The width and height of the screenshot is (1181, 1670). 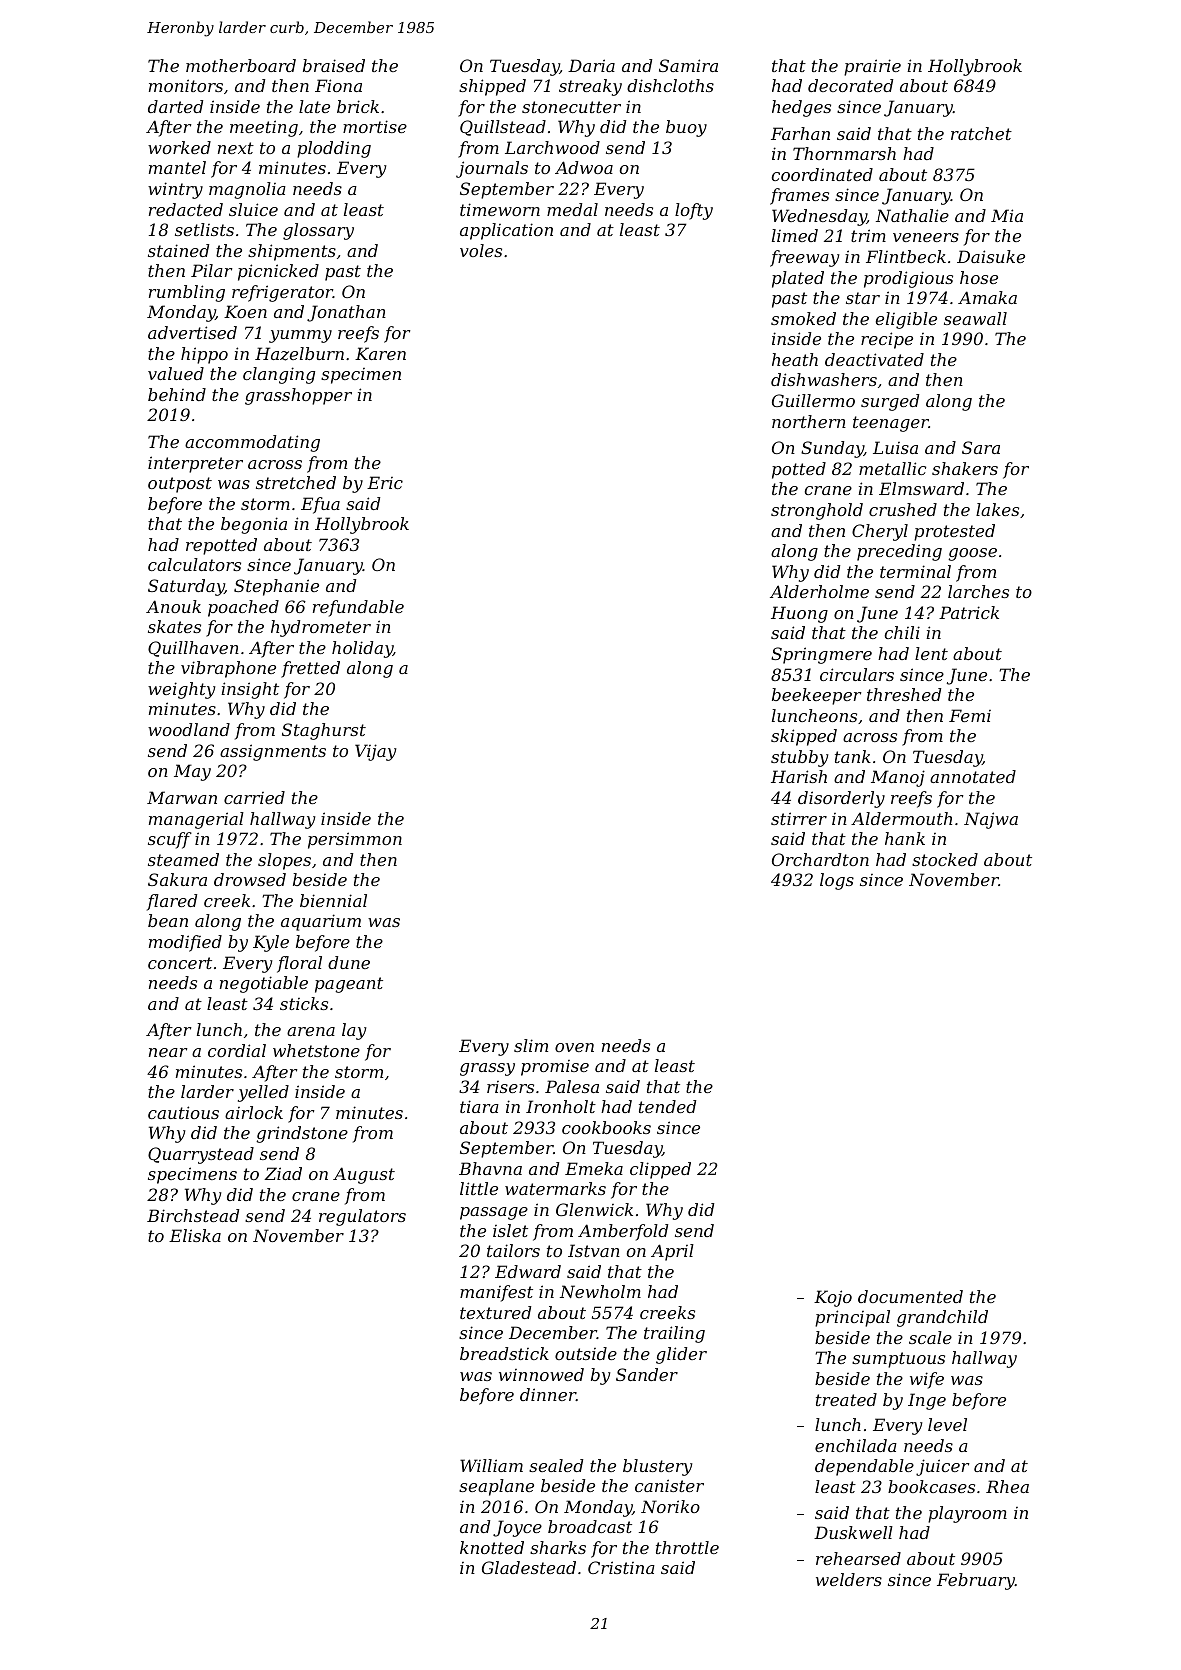 What do you see at coordinates (355, 840) in the screenshot?
I see `persimmon` at bounding box center [355, 840].
